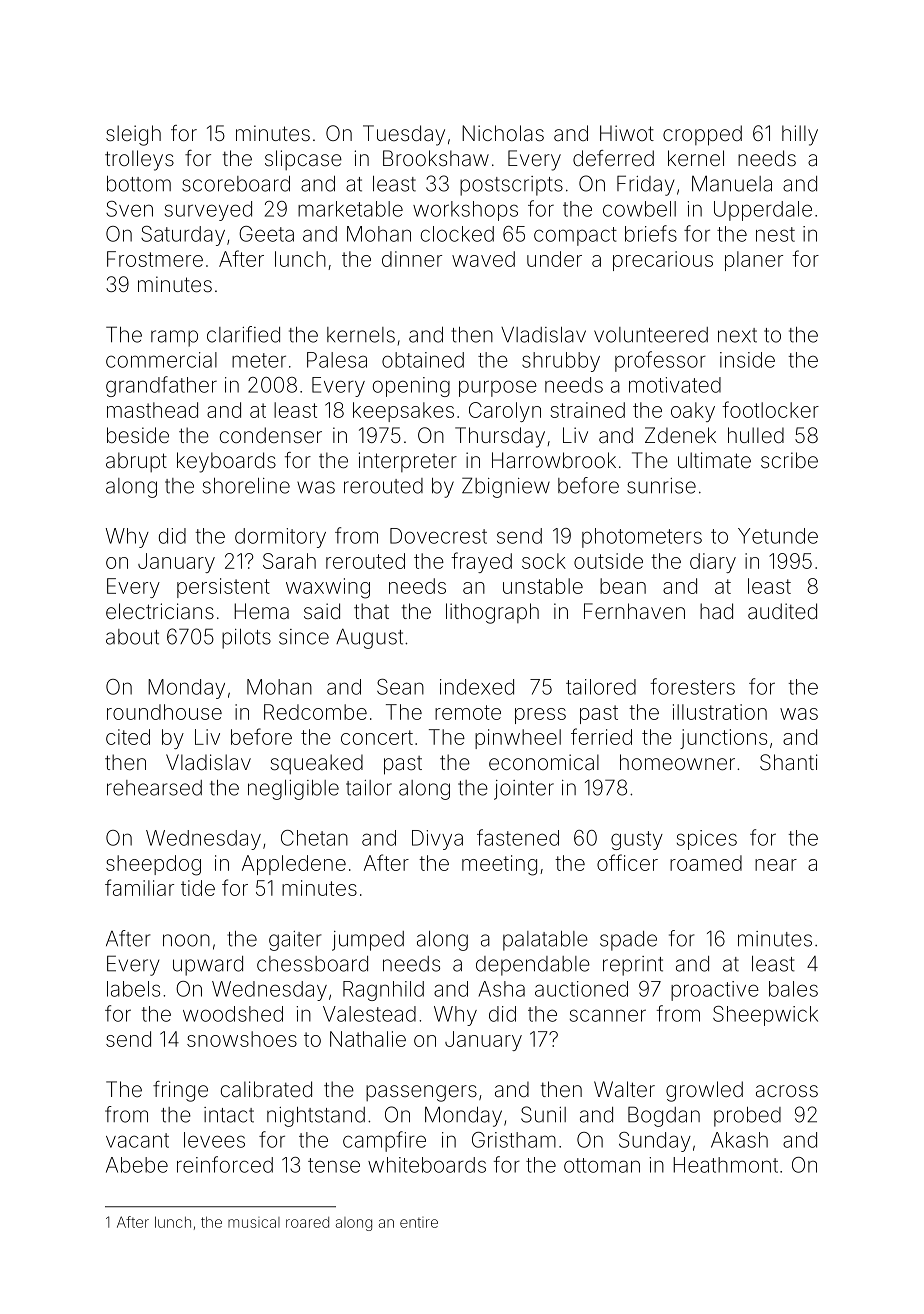 The width and height of the screenshot is (924, 1314). Describe the element at coordinates (243, 334) in the screenshot. I see `clarified` at that location.
